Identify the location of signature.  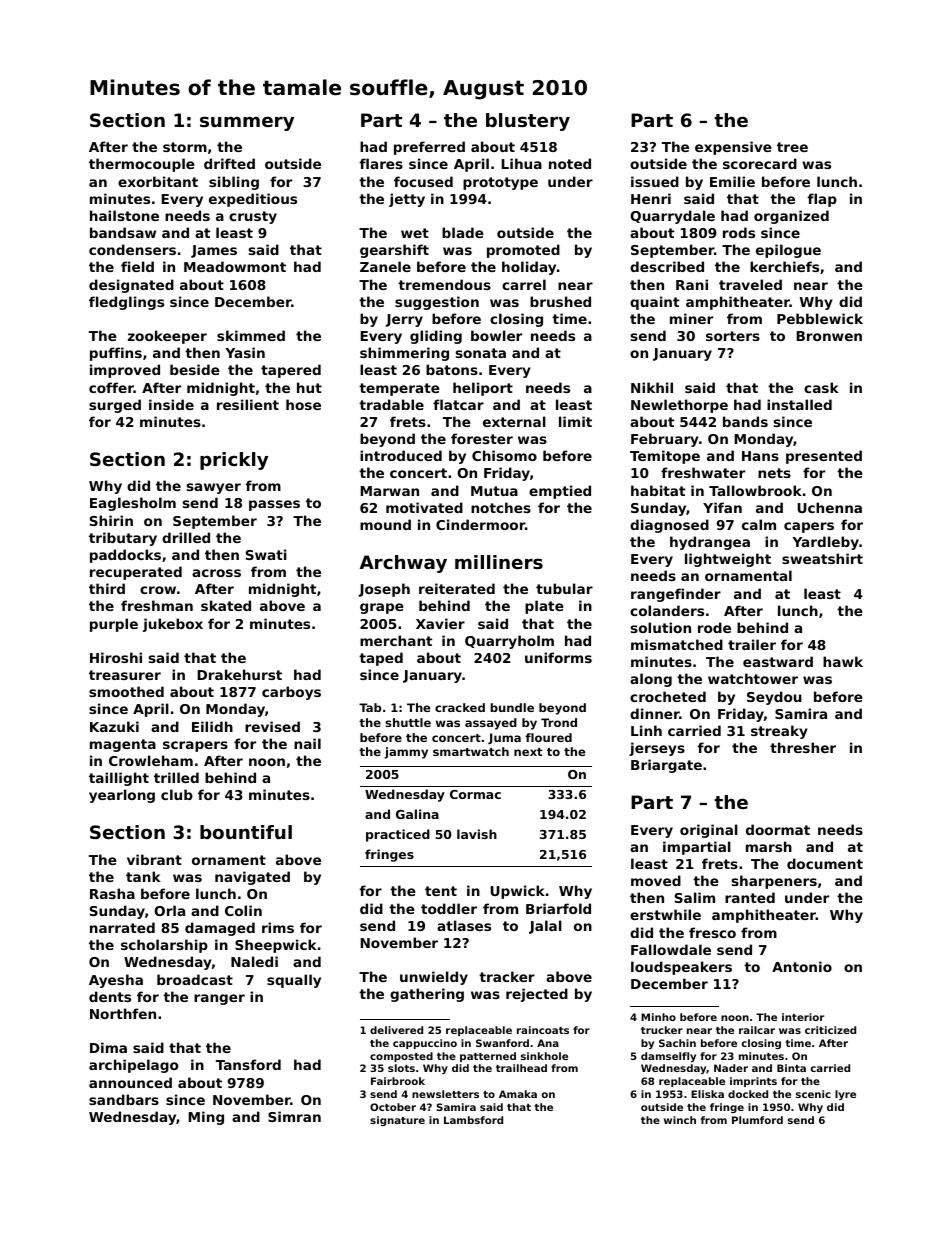
(397, 1121).
